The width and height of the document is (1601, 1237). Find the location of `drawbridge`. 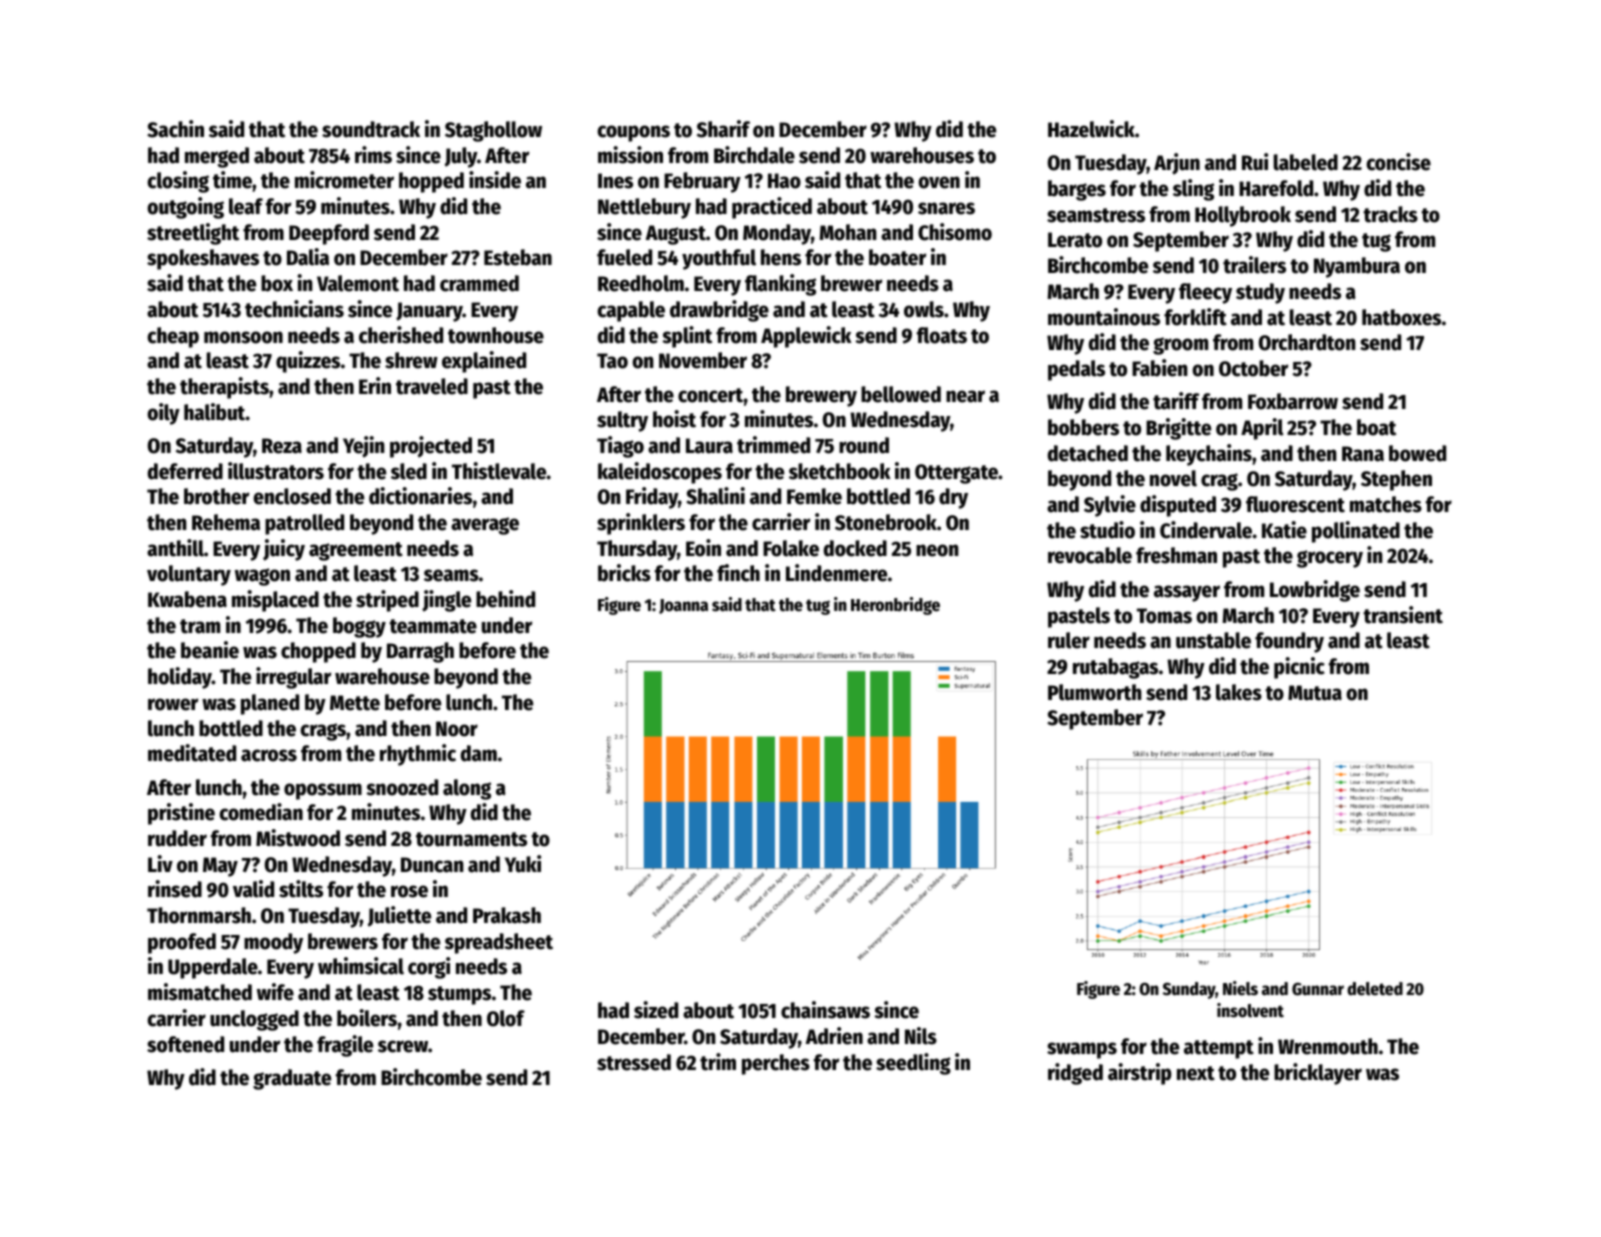

drawbridge is located at coordinates (719, 311).
